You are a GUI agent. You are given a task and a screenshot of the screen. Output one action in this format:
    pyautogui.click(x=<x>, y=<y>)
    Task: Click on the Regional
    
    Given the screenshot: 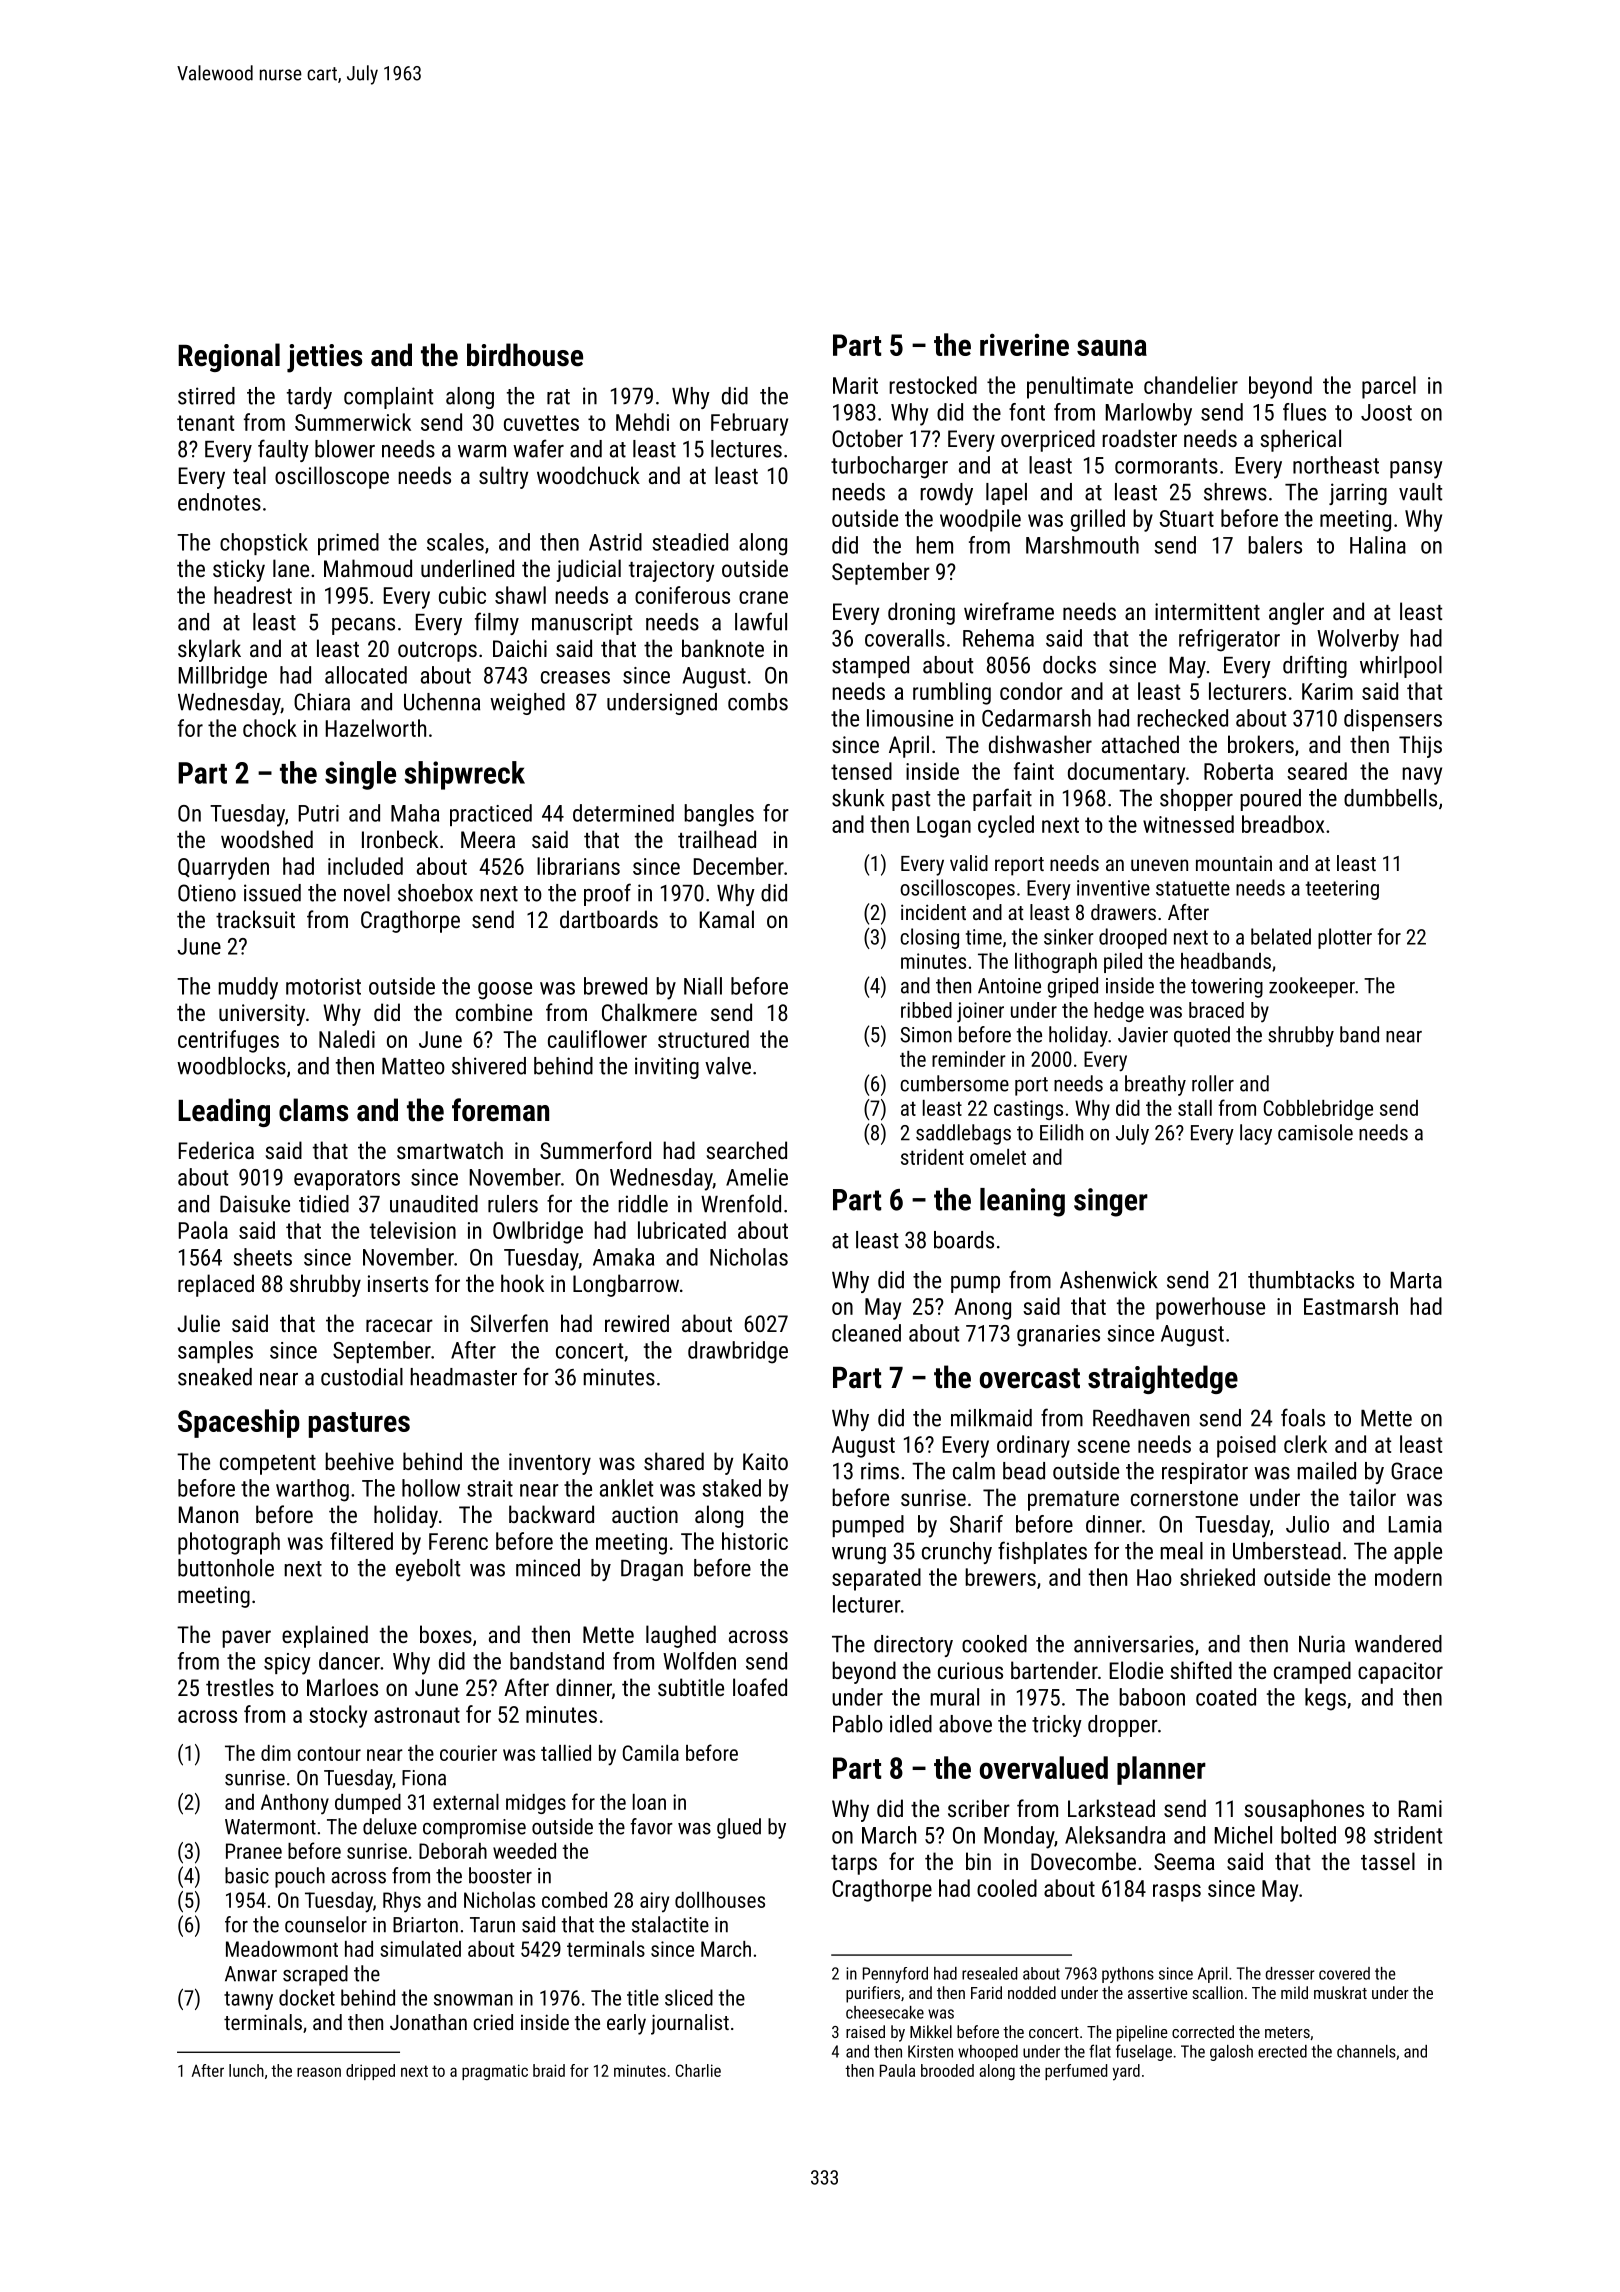 What is the action you would take?
    pyautogui.click(x=229, y=357)
